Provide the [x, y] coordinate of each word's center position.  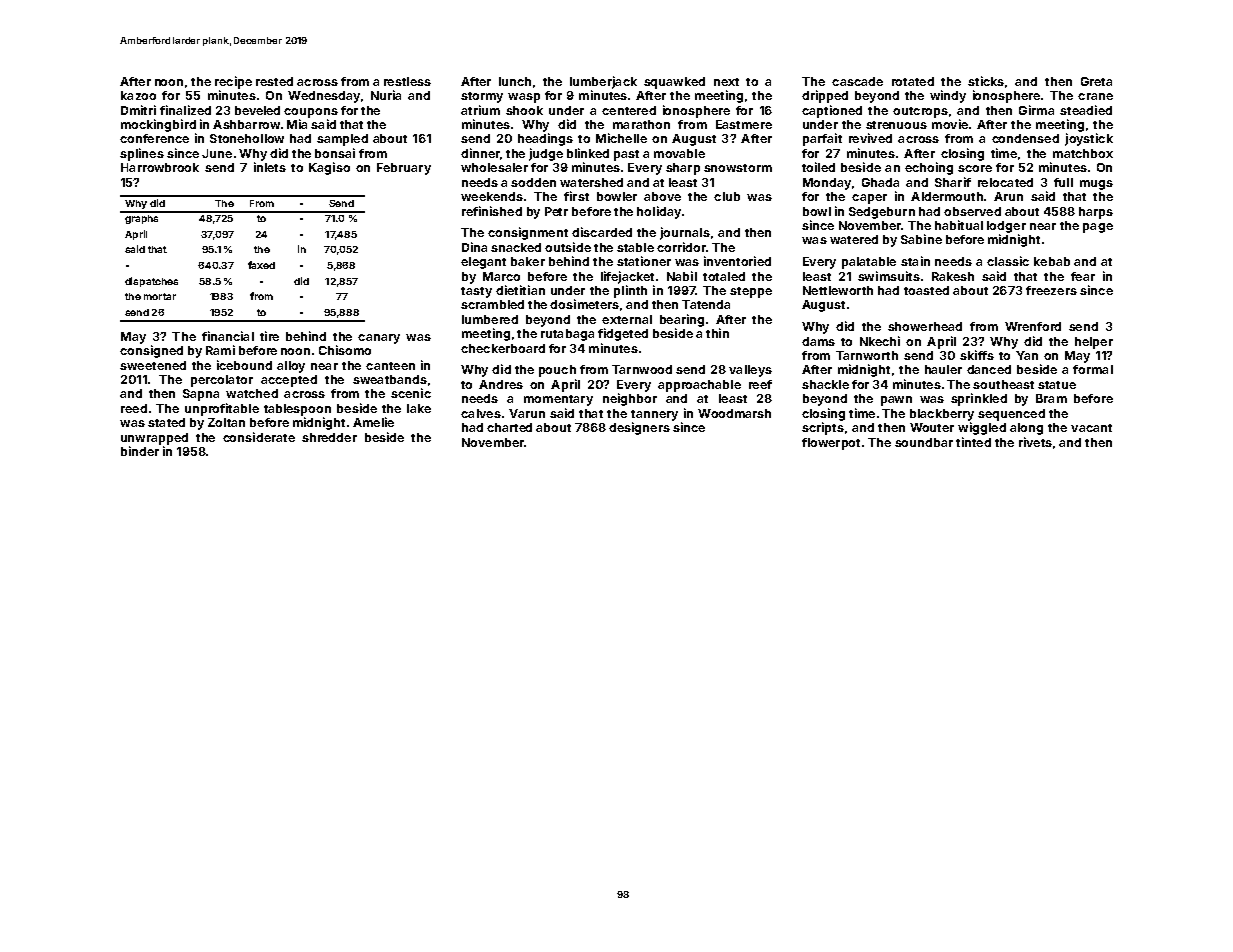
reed [134, 408]
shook [524, 110]
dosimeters [584, 304]
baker [528, 261]
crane [1095, 96]
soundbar [924, 442]
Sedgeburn [882, 213]
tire [269, 336]
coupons [311, 113]
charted [509, 427]
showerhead [925, 326]
